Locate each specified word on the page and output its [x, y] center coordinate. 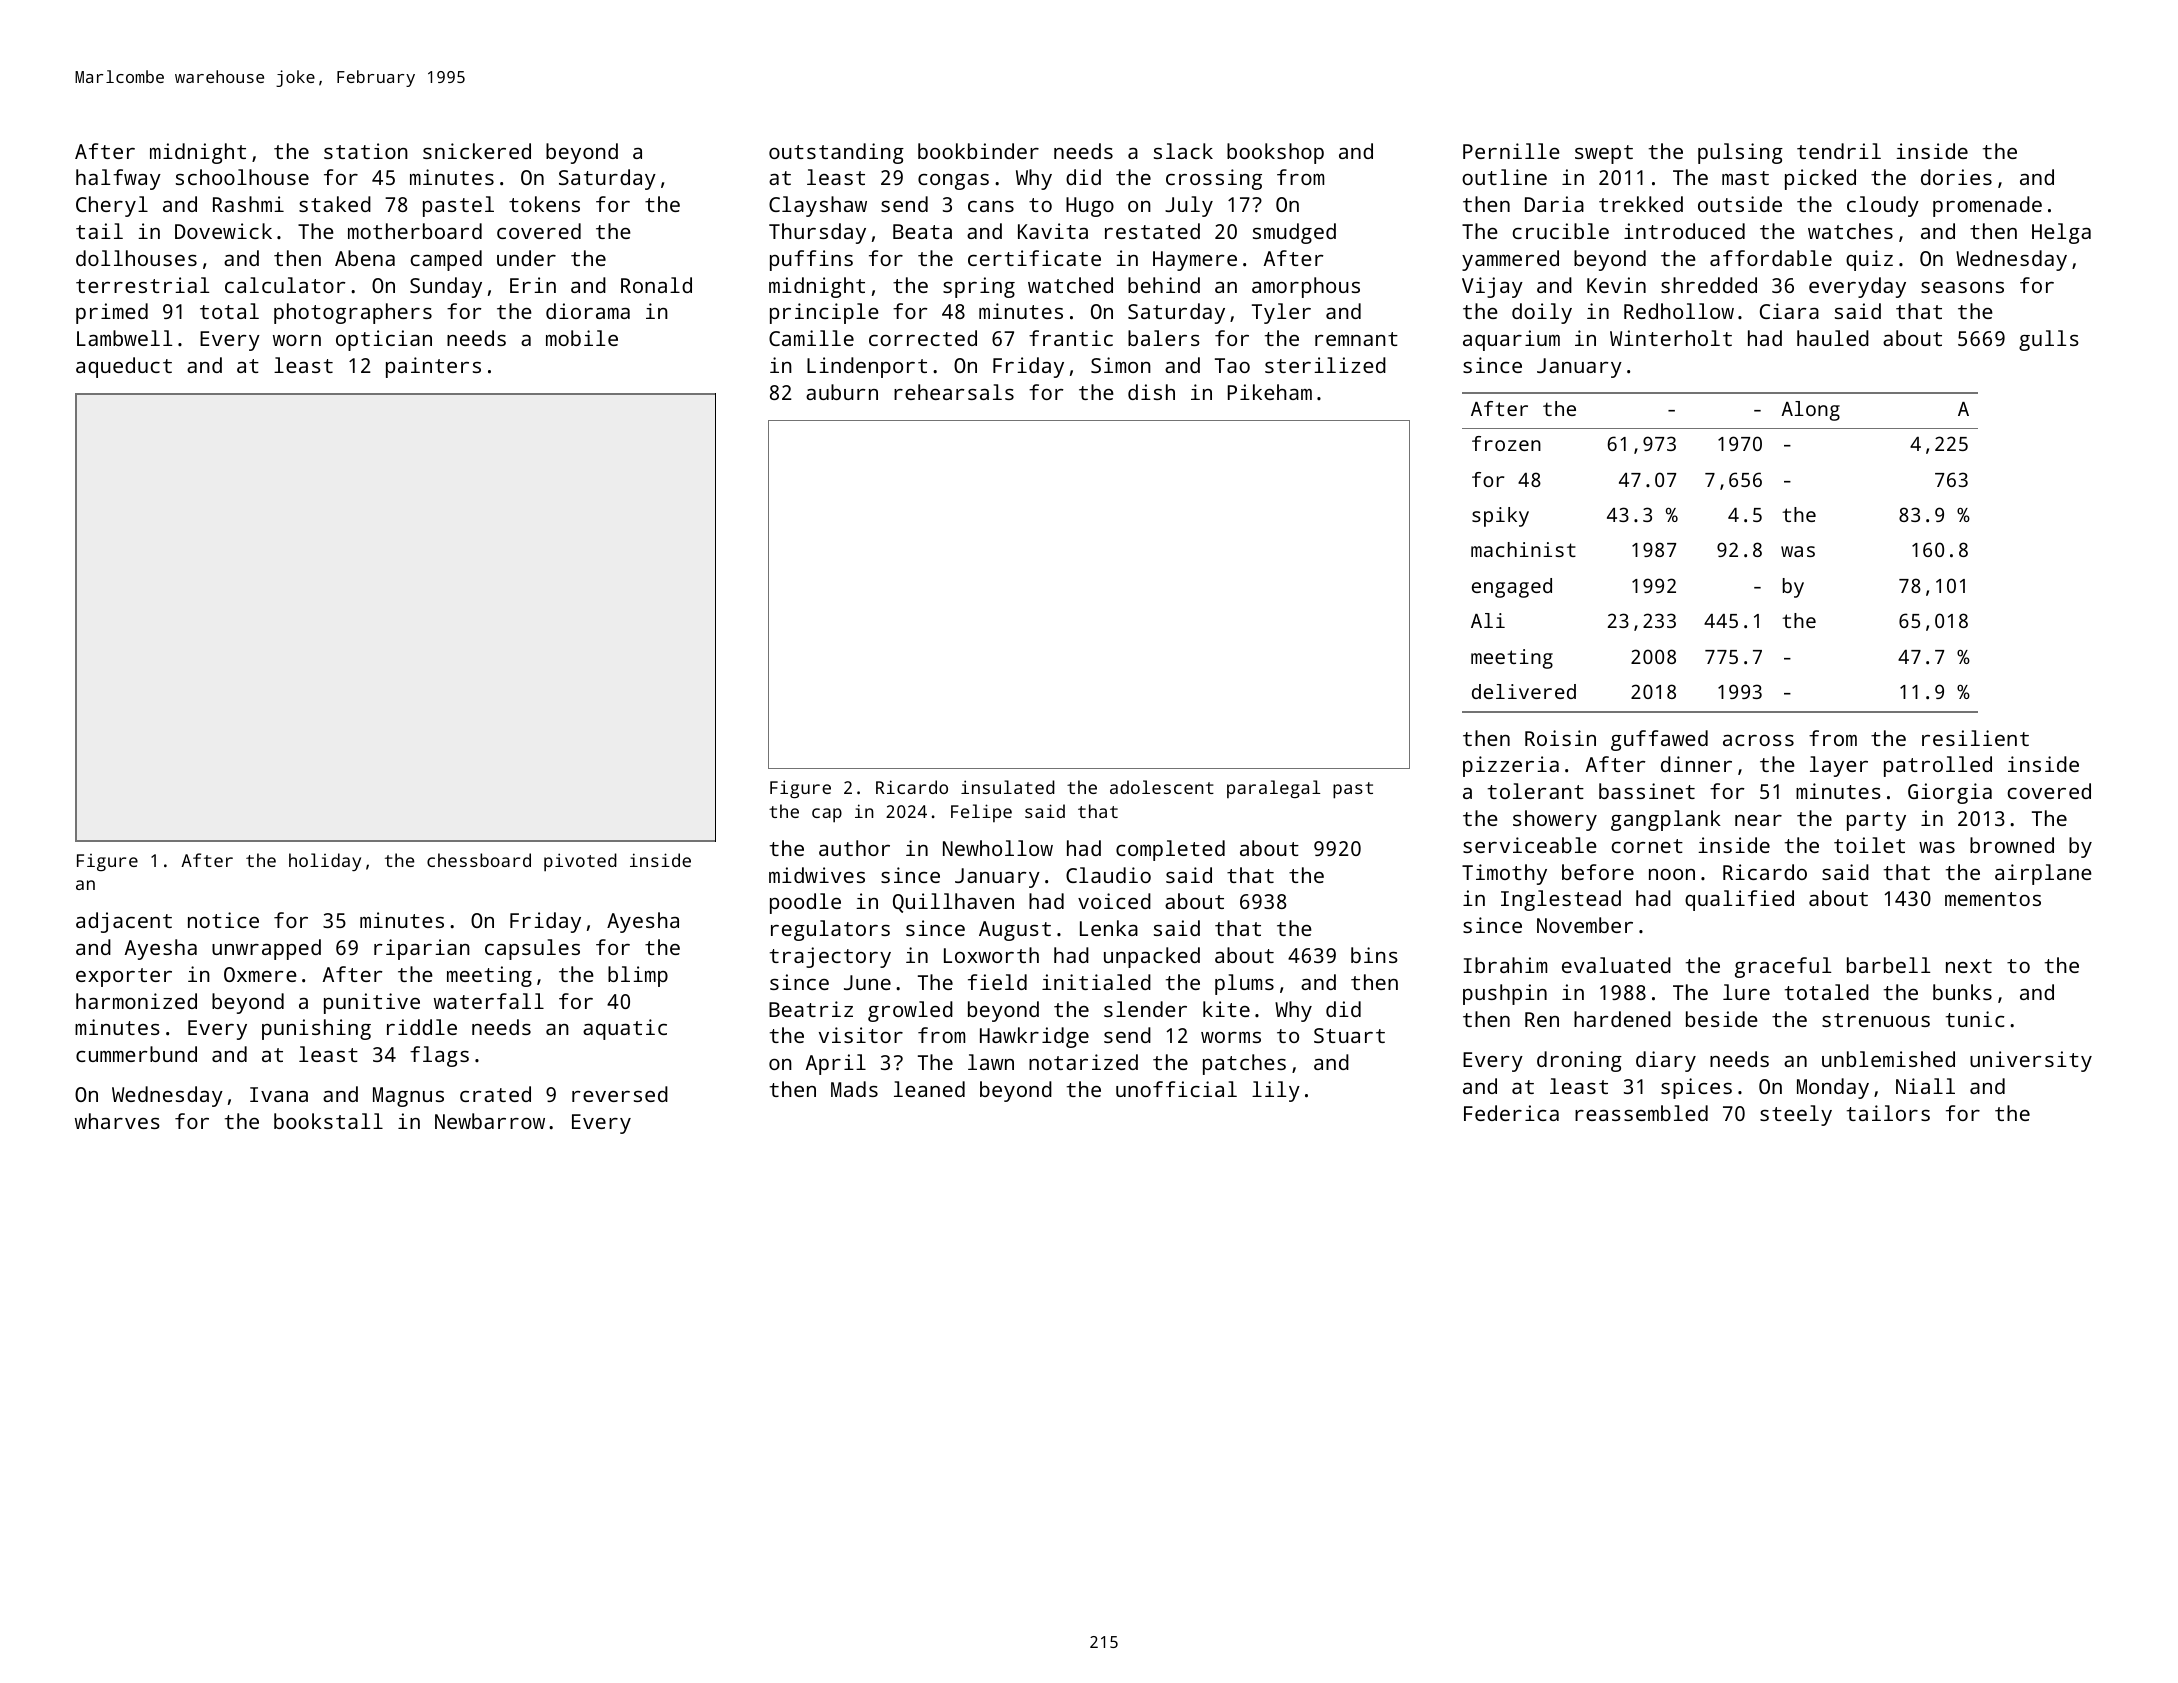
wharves [117, 1121]
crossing [1214, 179]
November [1585, 925]
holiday [325, 862]
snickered [477, 151]
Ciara [1789, 311]
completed [1170, 850]
